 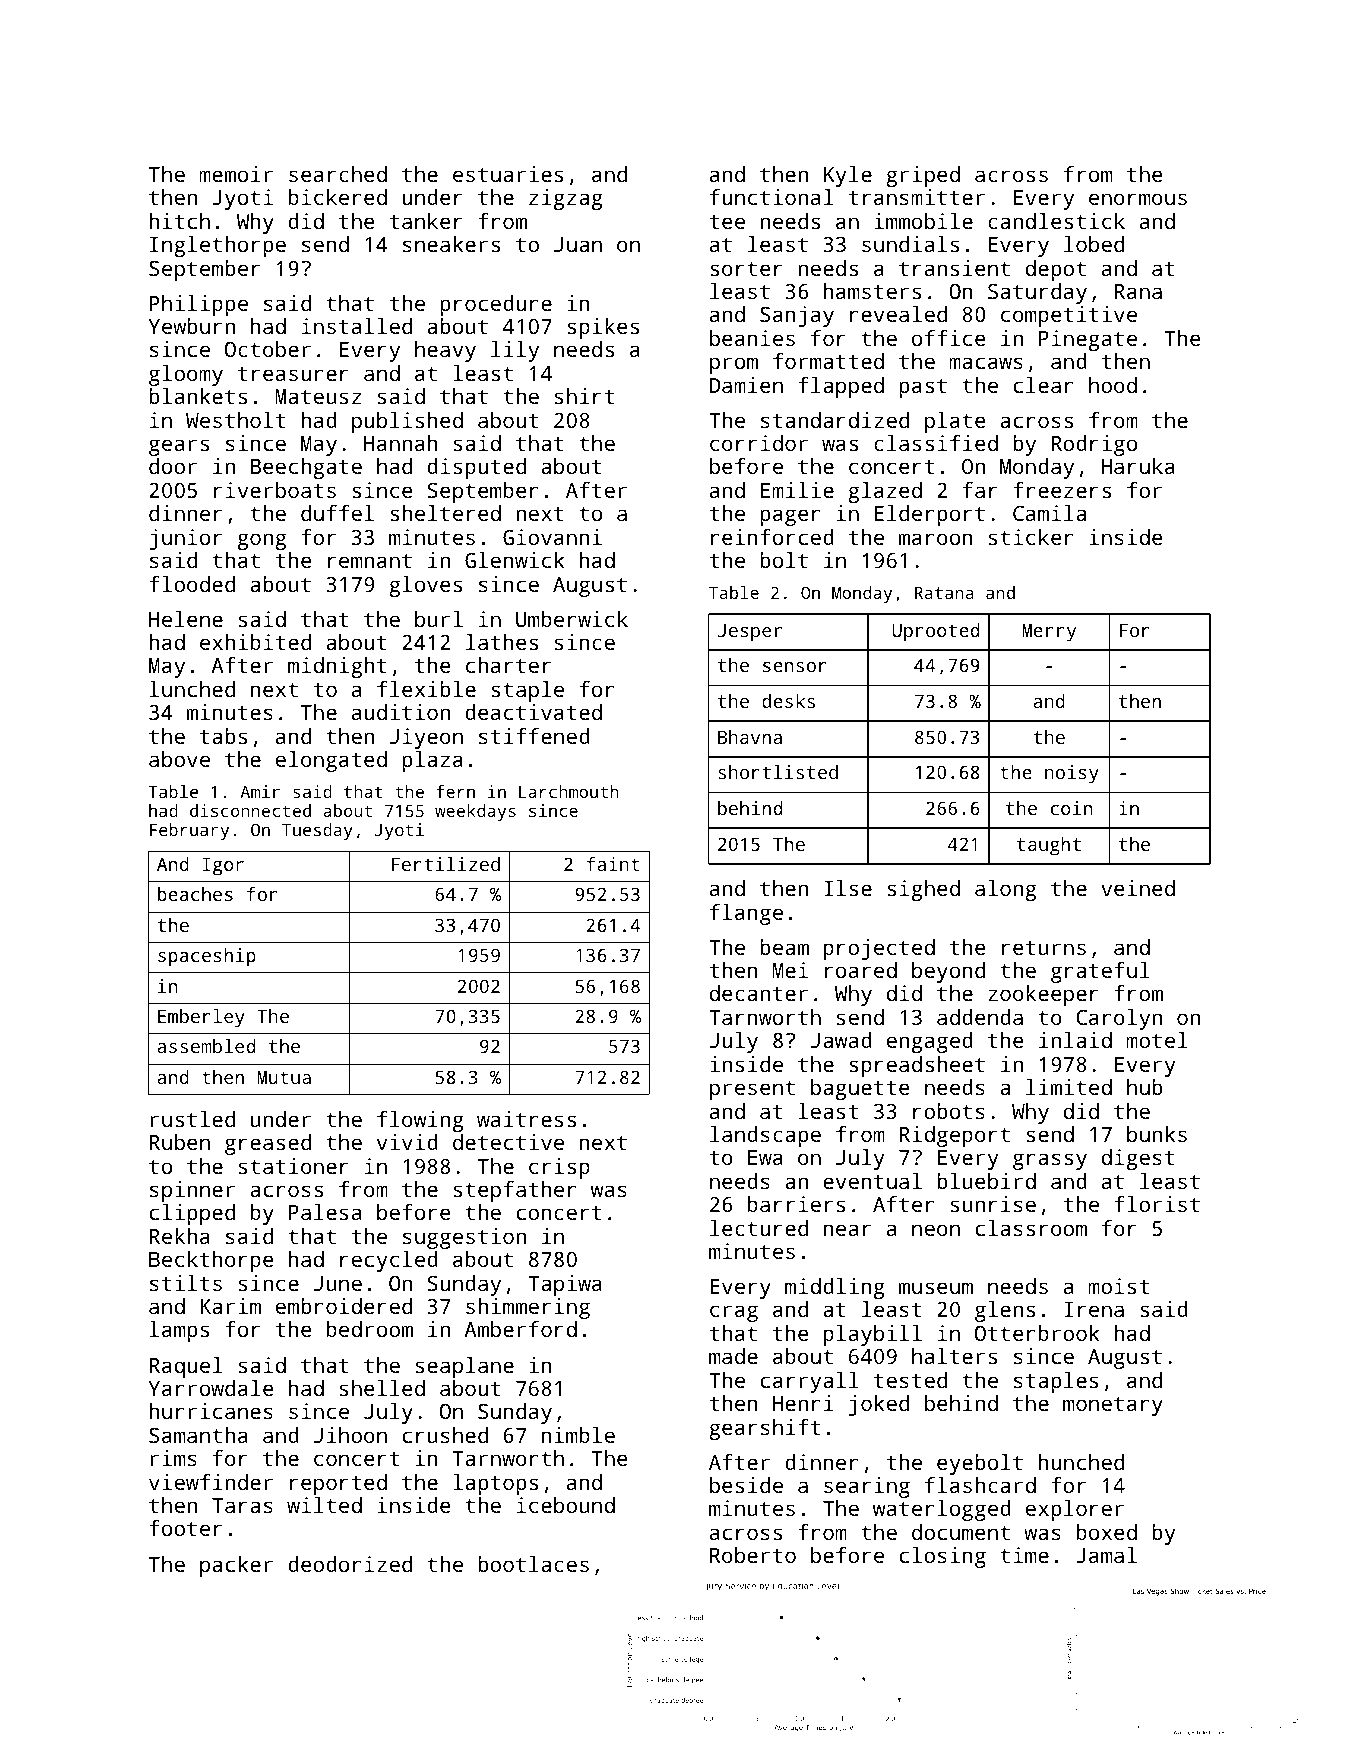 I want to click on Umberwick, so click(x=572, y=619).
